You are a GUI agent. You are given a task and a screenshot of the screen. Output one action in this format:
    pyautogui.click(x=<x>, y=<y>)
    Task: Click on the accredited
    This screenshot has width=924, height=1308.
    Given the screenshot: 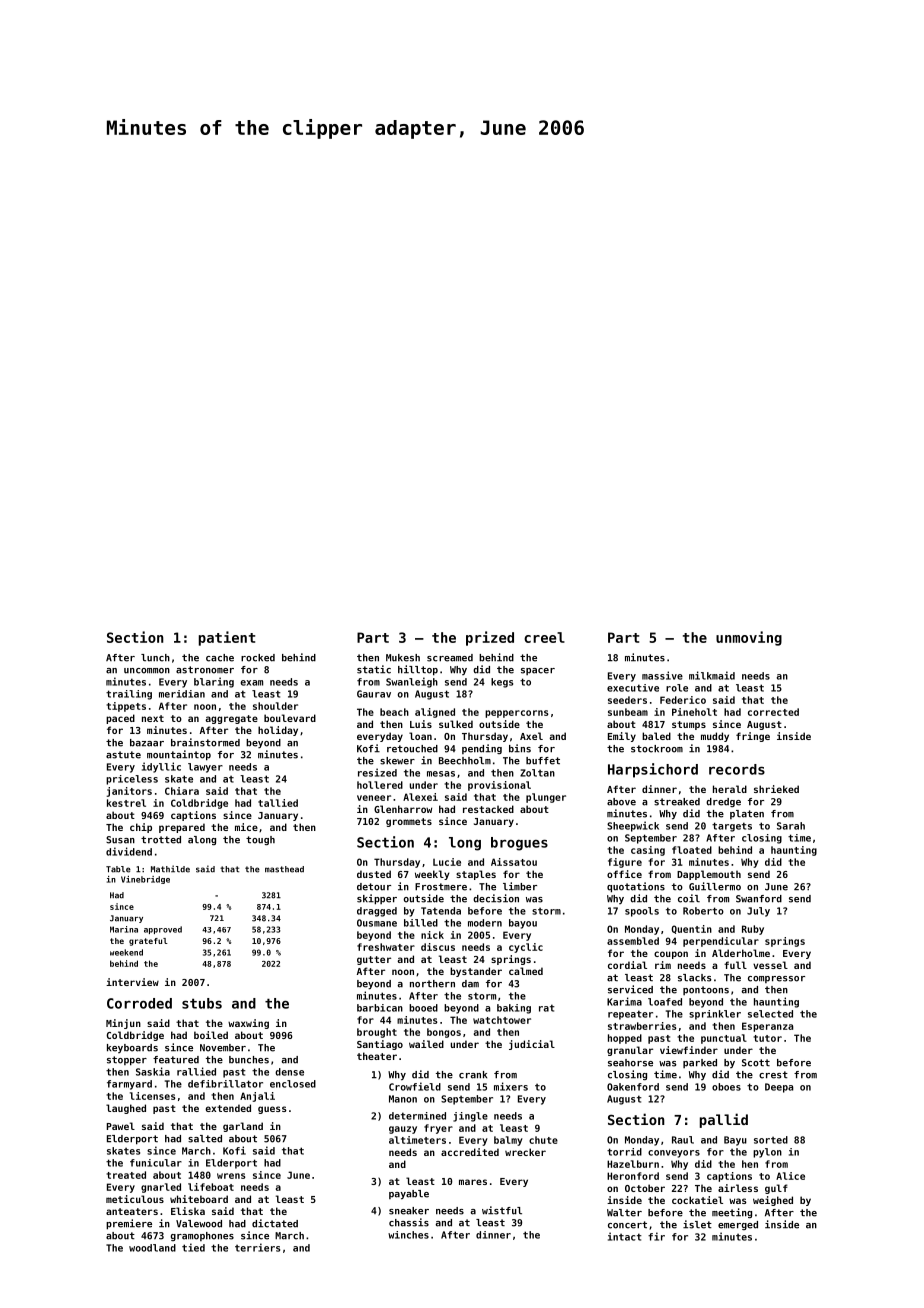 What is the action you would take?
    pyautogui.click(x=470, y=1152)
